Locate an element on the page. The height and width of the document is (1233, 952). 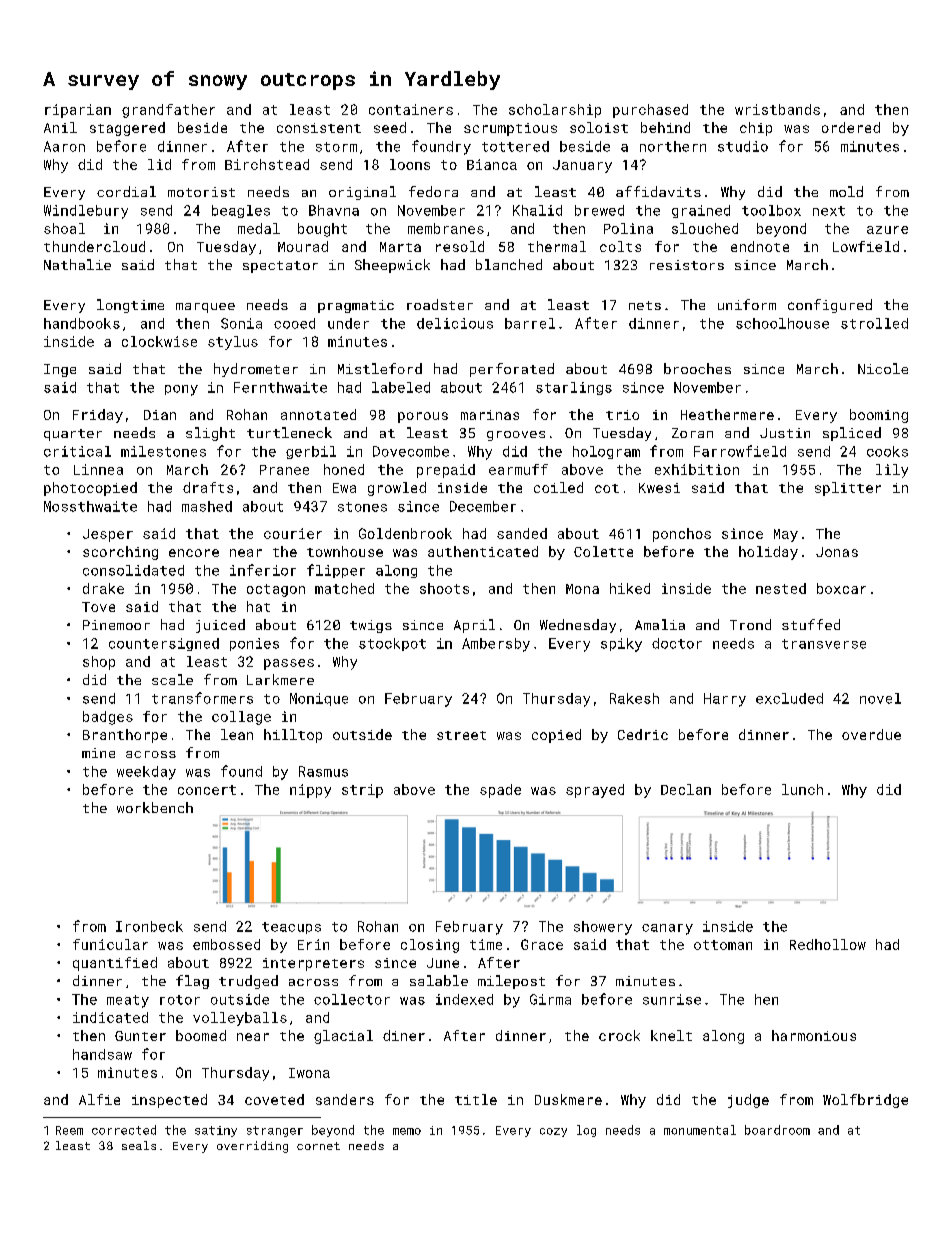
seals is located at coordinates (139, 1145).
